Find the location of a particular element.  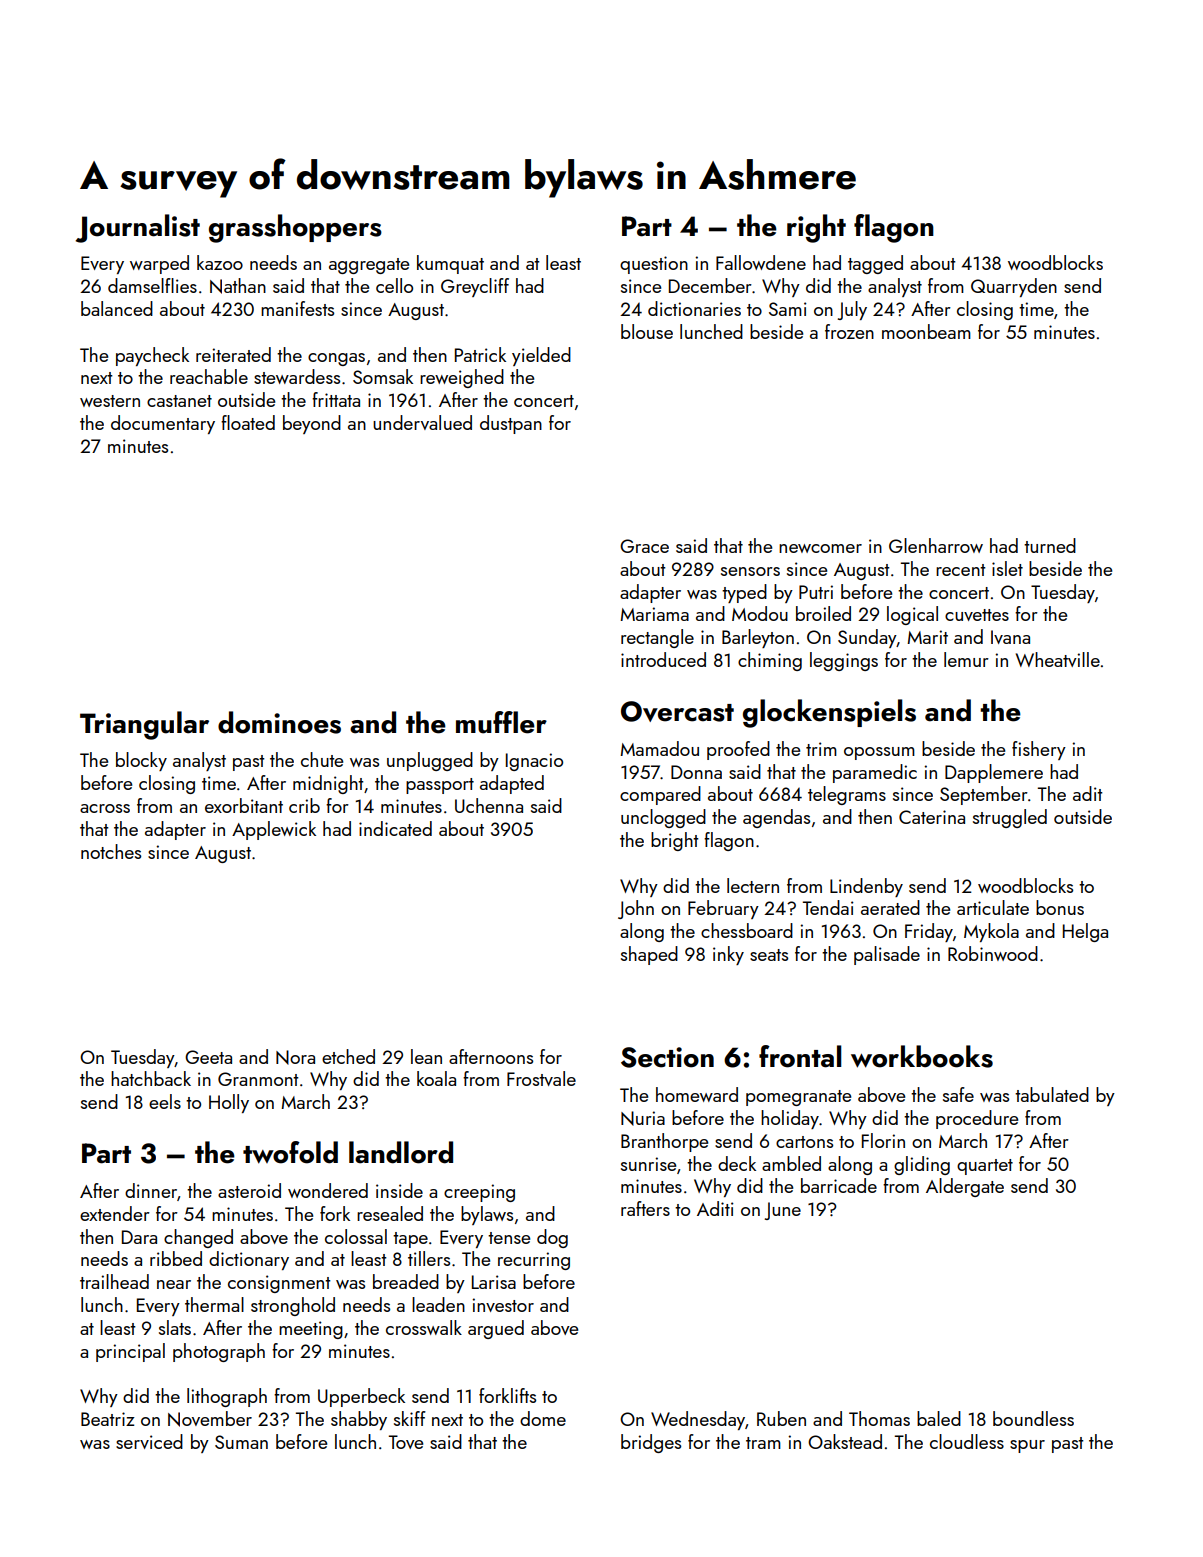

lemur is located at coordinates (966, 659).
